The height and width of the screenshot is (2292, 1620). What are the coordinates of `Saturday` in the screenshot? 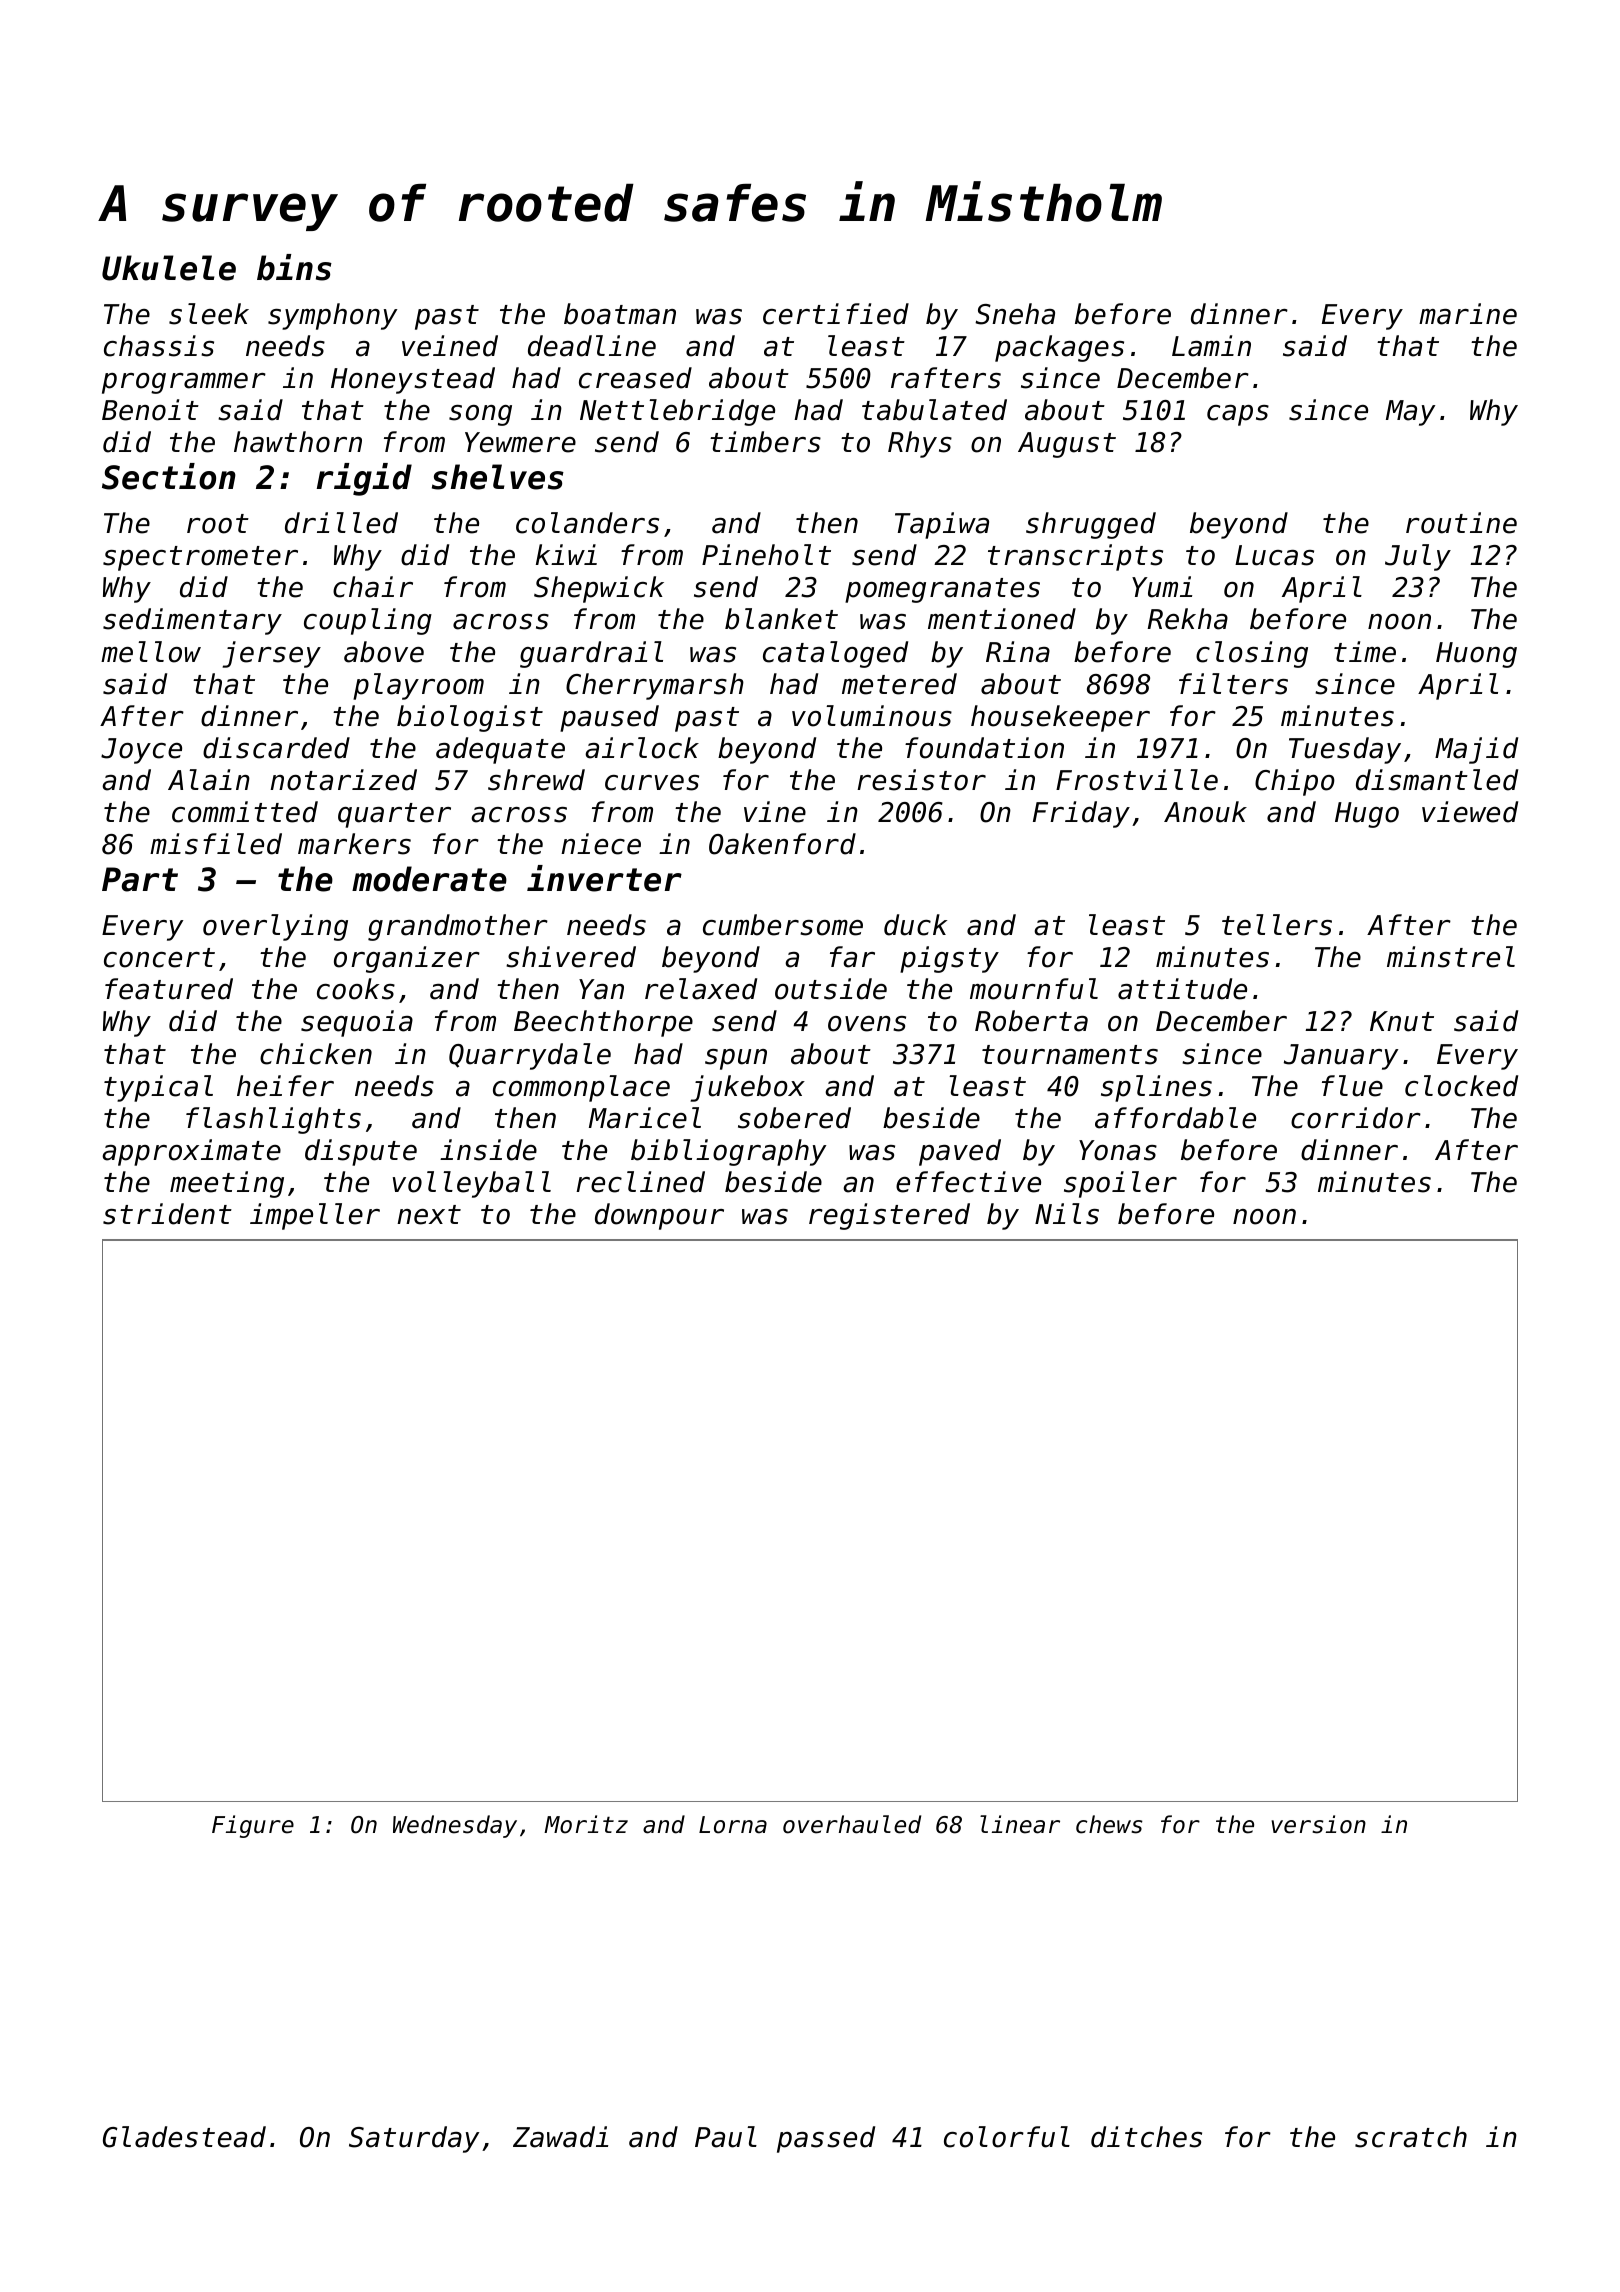 It's located at (414, 2139).
